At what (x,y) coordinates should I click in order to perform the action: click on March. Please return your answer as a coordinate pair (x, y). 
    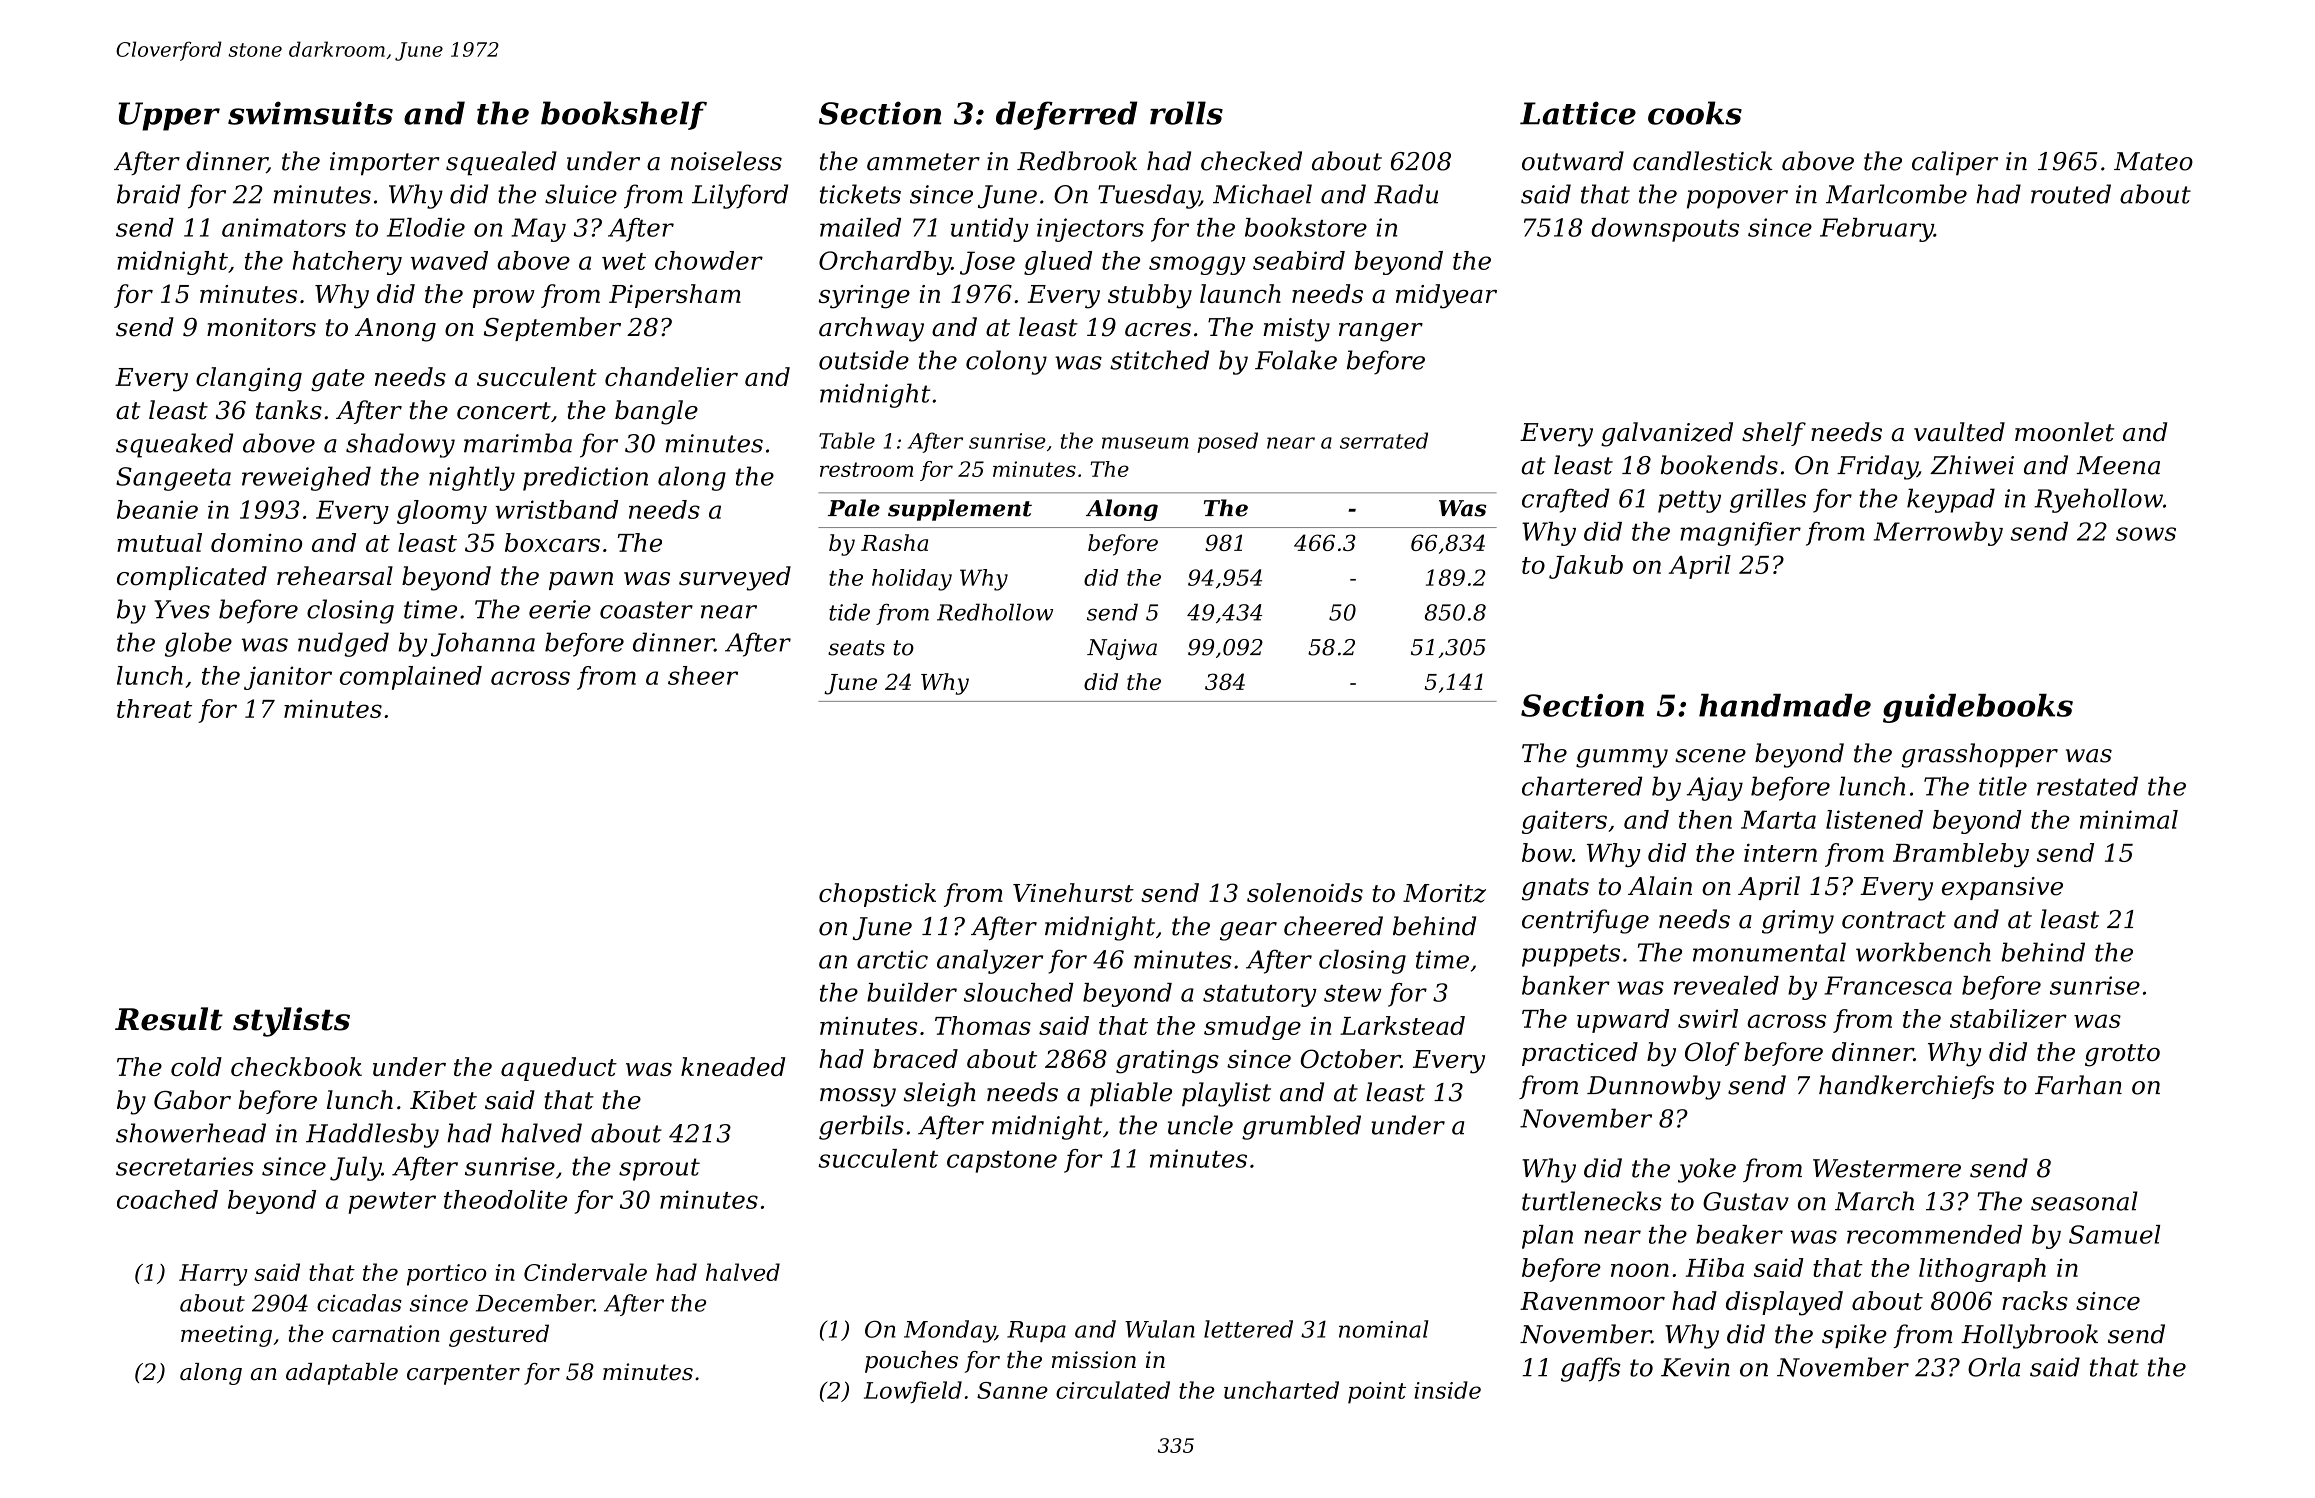
    Looking at the image, I should click on (1874, 1201).
